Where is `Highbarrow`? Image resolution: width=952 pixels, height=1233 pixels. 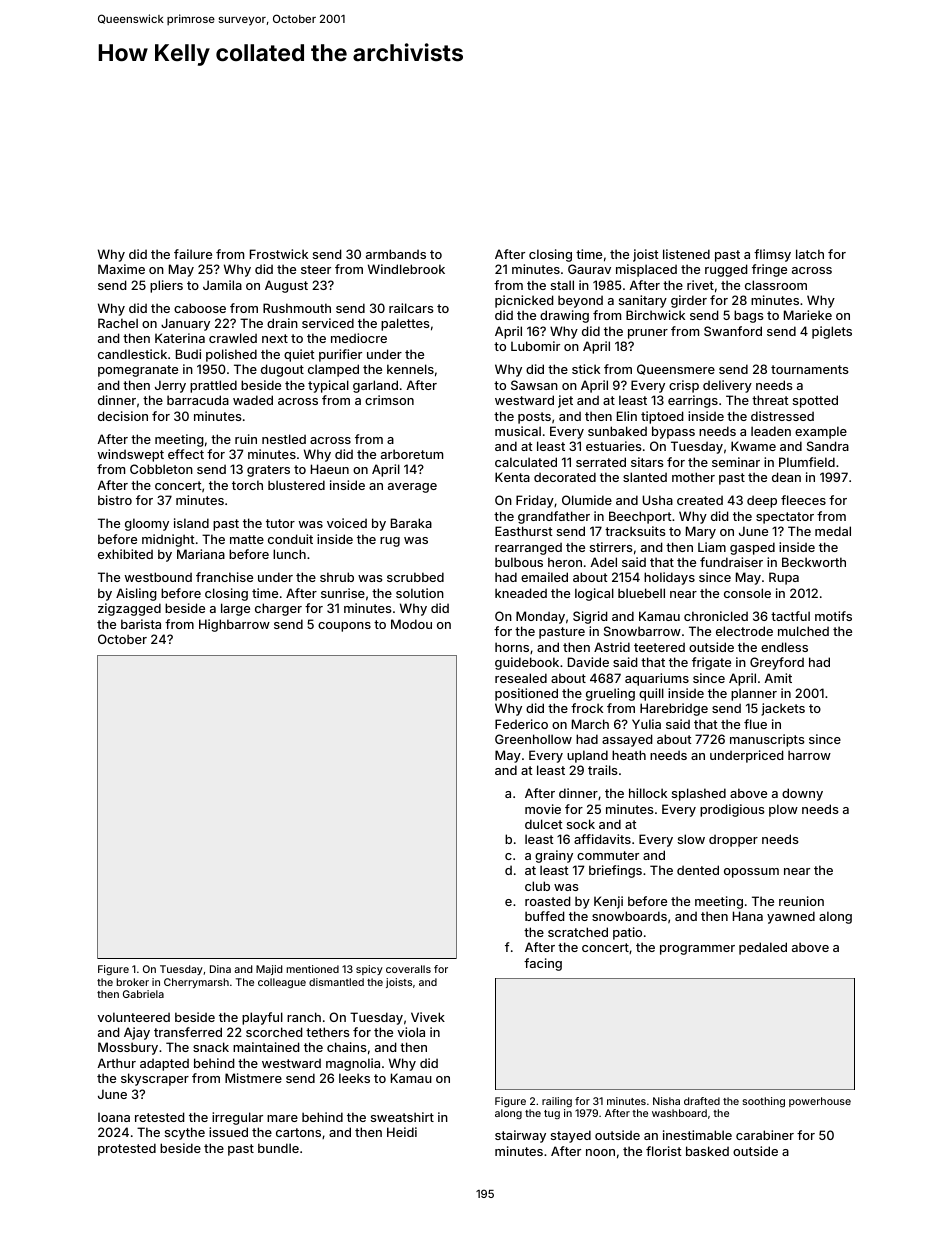
Highbarrow is located at coordinates (234, 625).
